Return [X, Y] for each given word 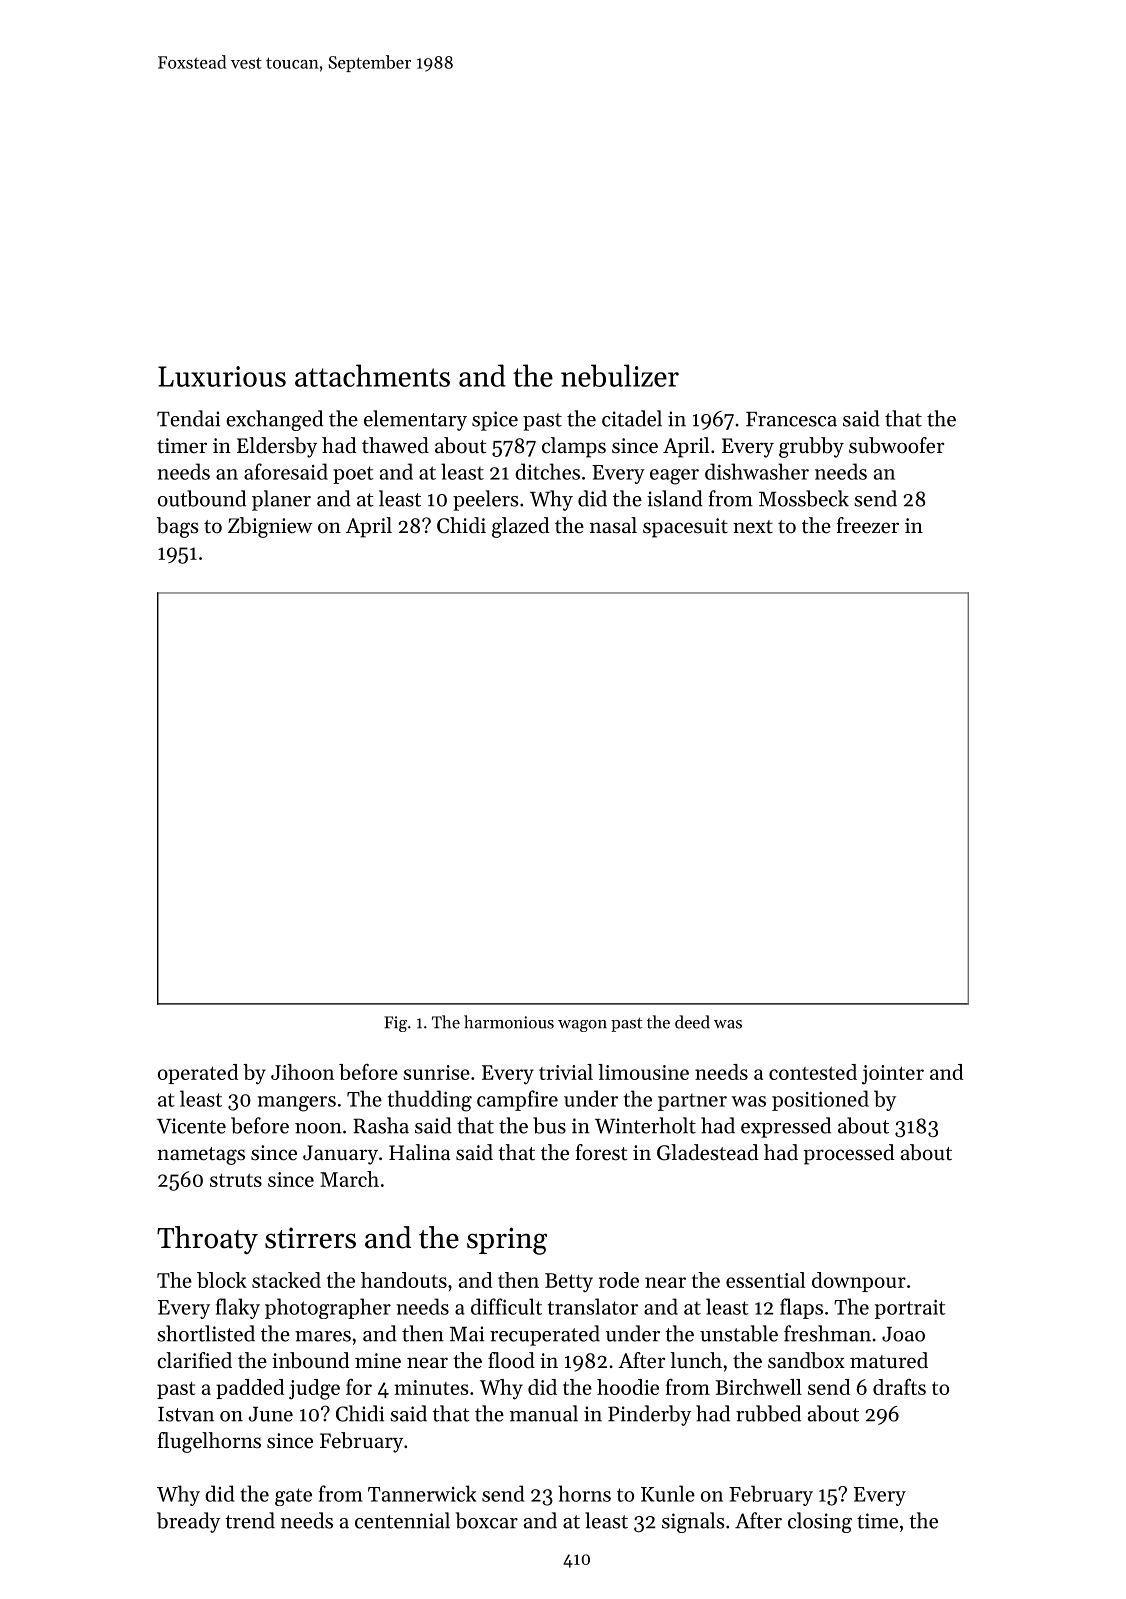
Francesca [791, 419]
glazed [520, 527]
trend [250, 1520]
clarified [194, 1360]
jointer [893, 1075]
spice [495, 421]
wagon [582, 1026]
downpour [859, 1282]
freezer [867, 525]
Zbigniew [270, 527]
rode [619, 1280]
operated [198, 1074]
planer [281, 500]
